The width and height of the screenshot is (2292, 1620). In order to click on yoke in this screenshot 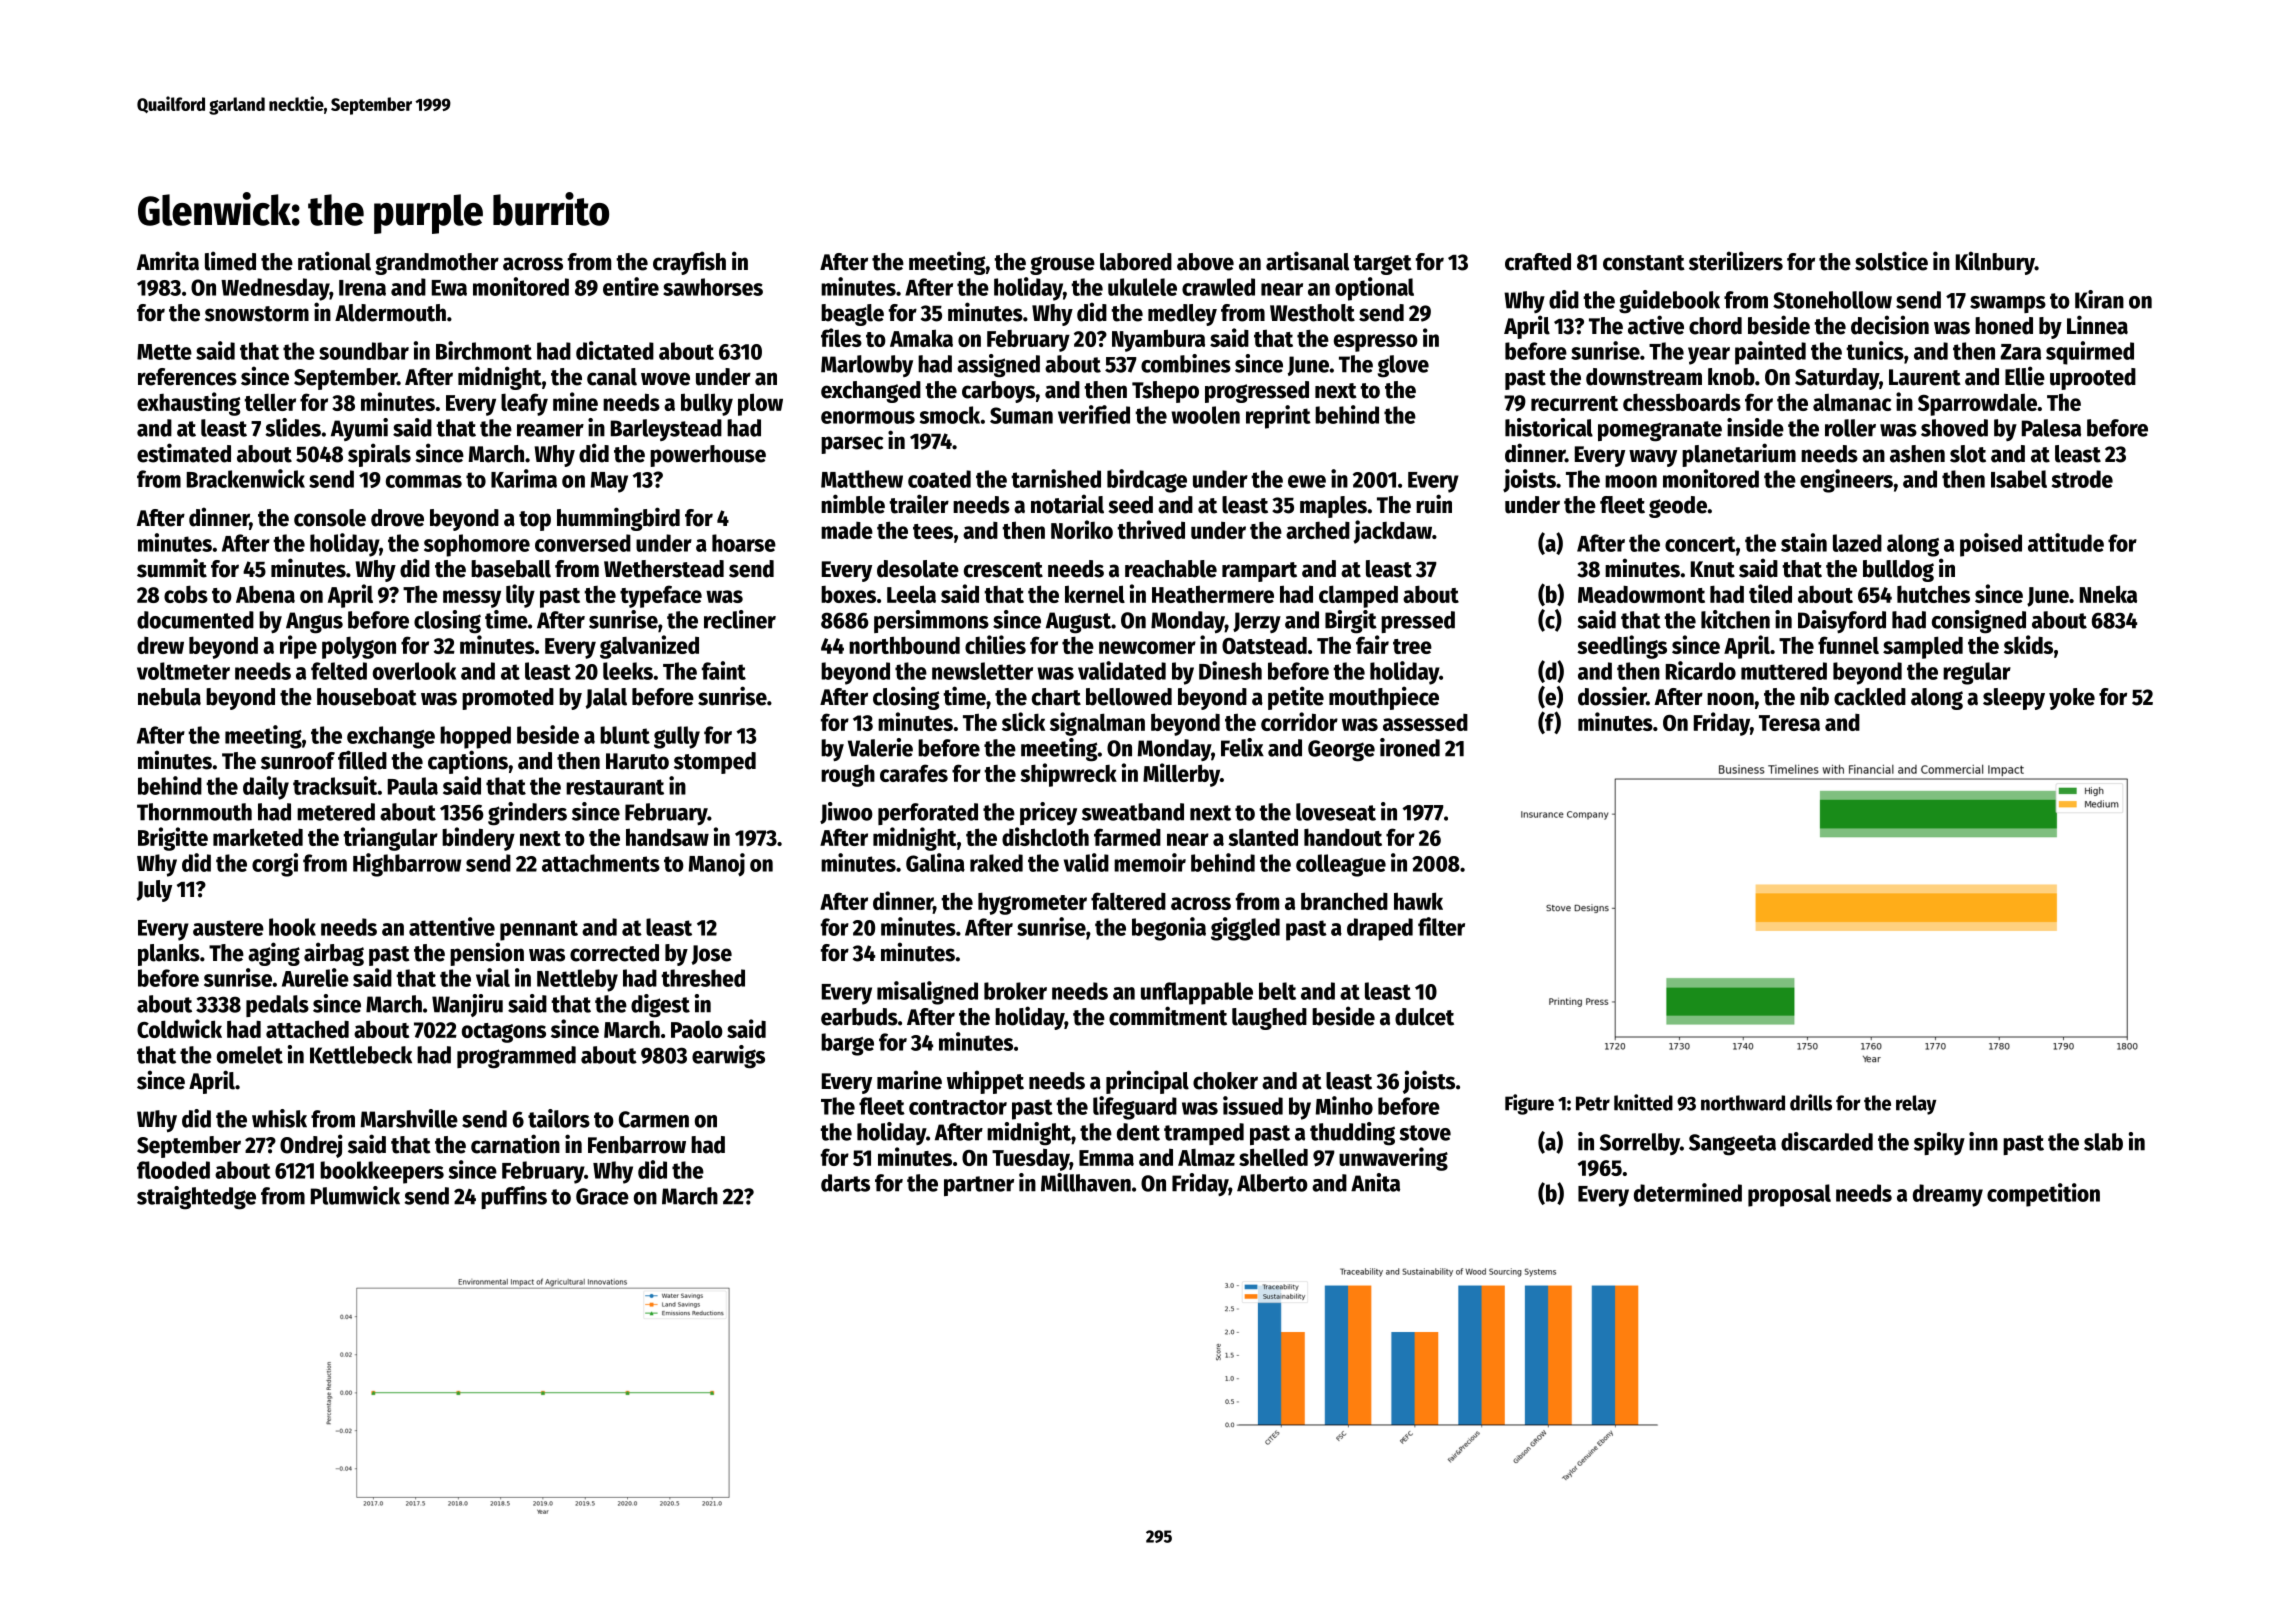, I will do `click(2072, 699)`.
